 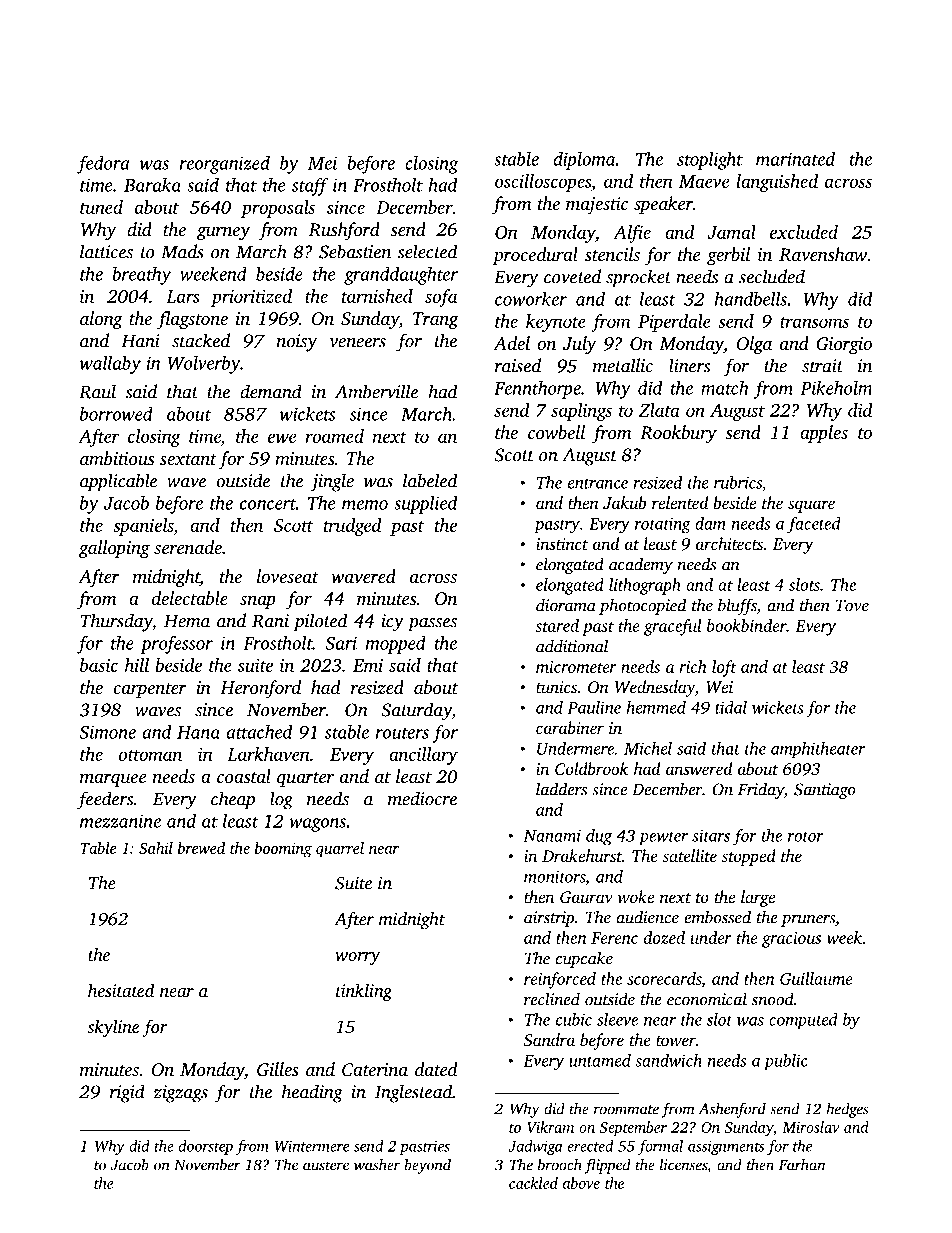 I want to click on doorstep, so click(x=206, y=1147).
